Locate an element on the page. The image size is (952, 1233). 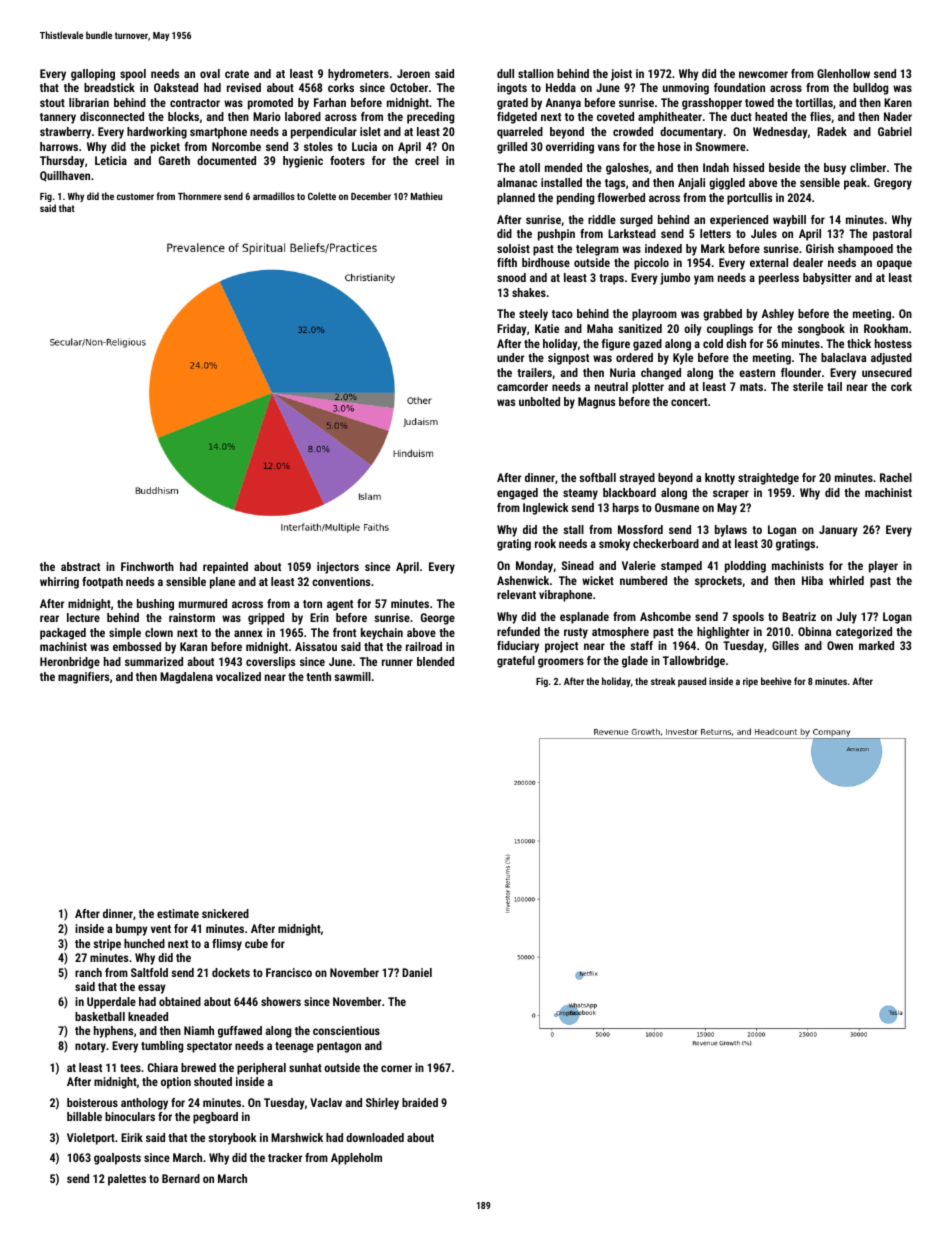
Glenhollow is located at coordinates (843, 73).
